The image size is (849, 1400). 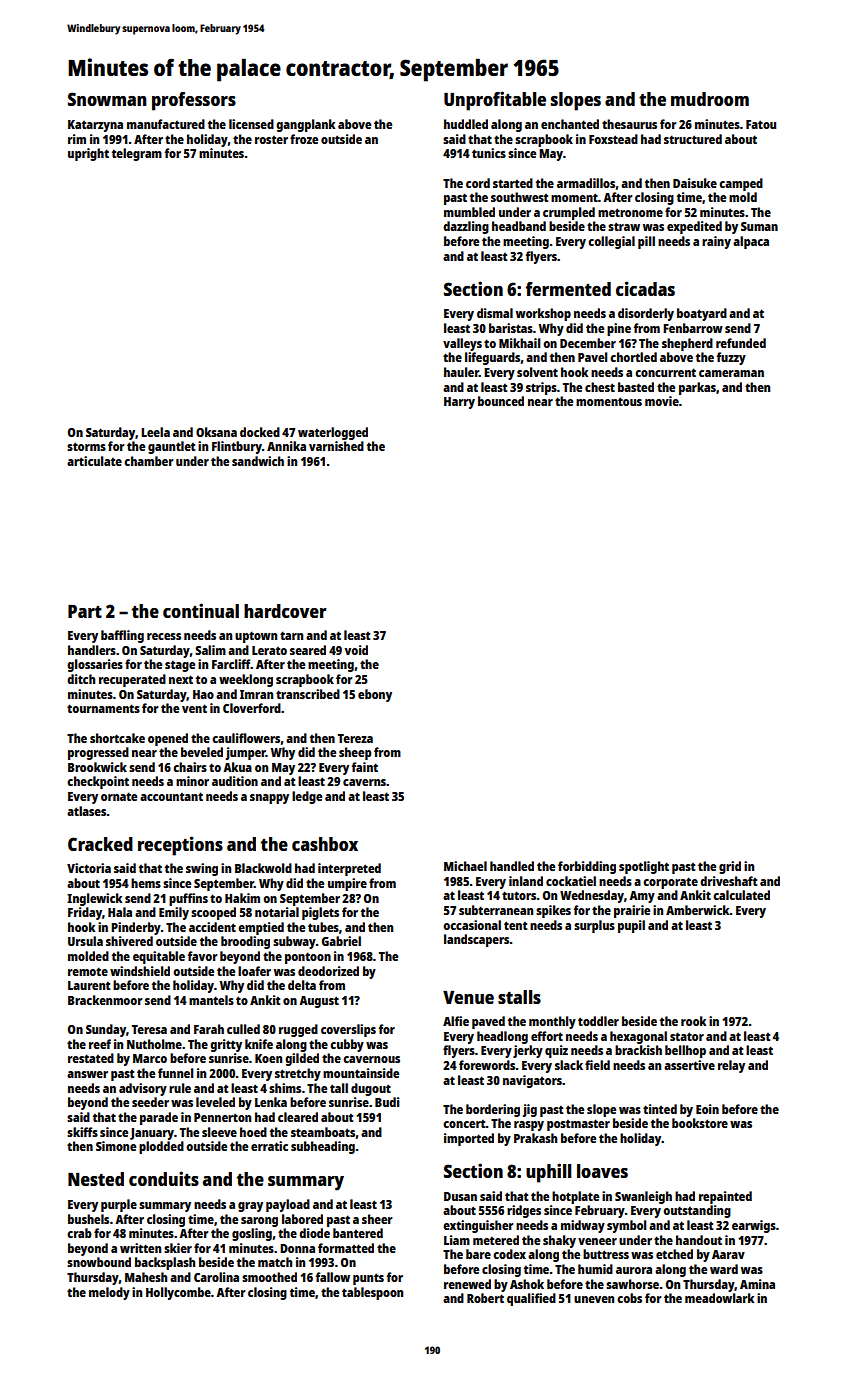 What do you see at coordinates (246, 680) in the screenshot?
I see `weeklong` at bounding box center [246, 680].
